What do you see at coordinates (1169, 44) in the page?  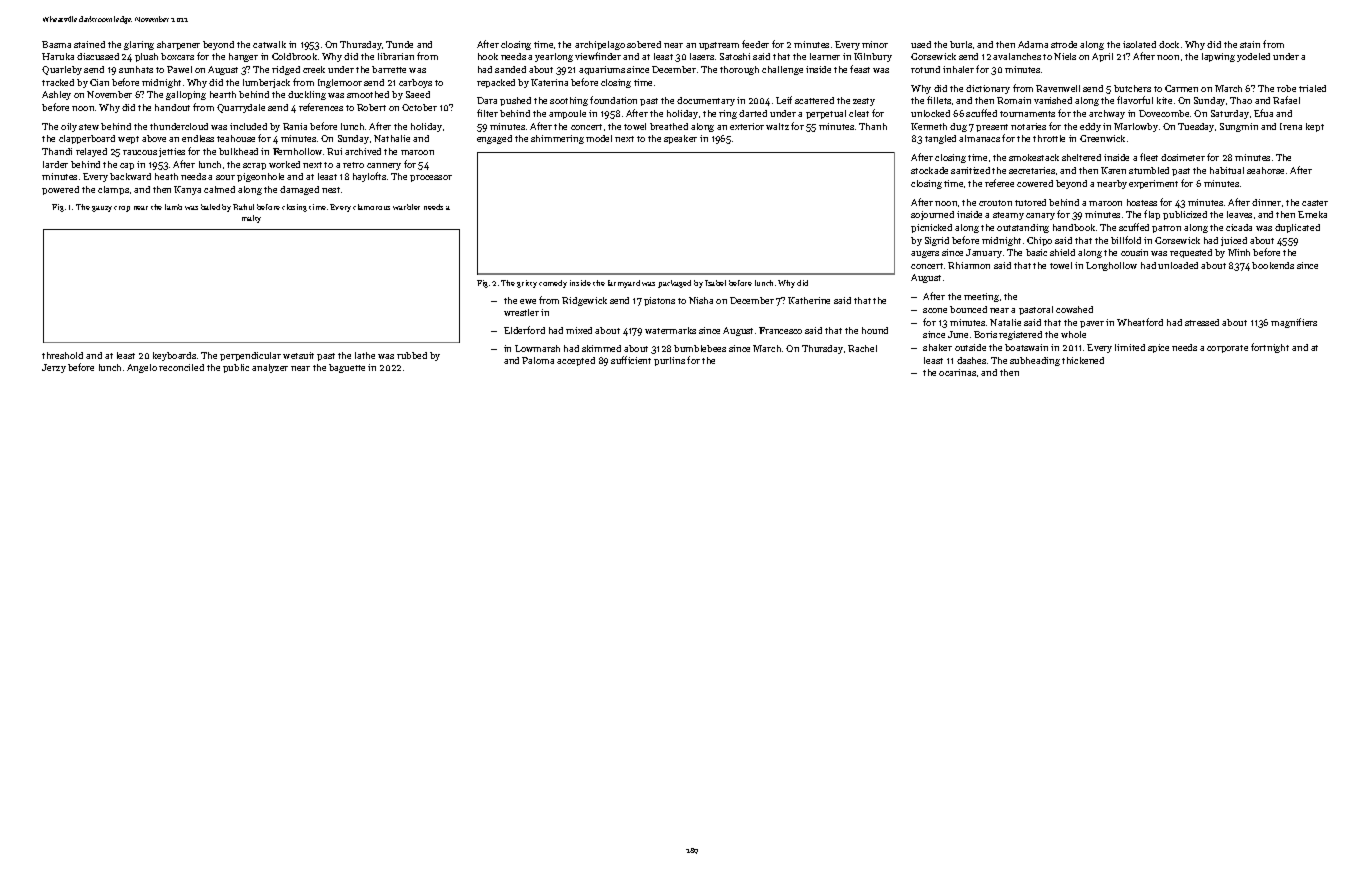 I see `dock` at bounding box center [1169, 44].
